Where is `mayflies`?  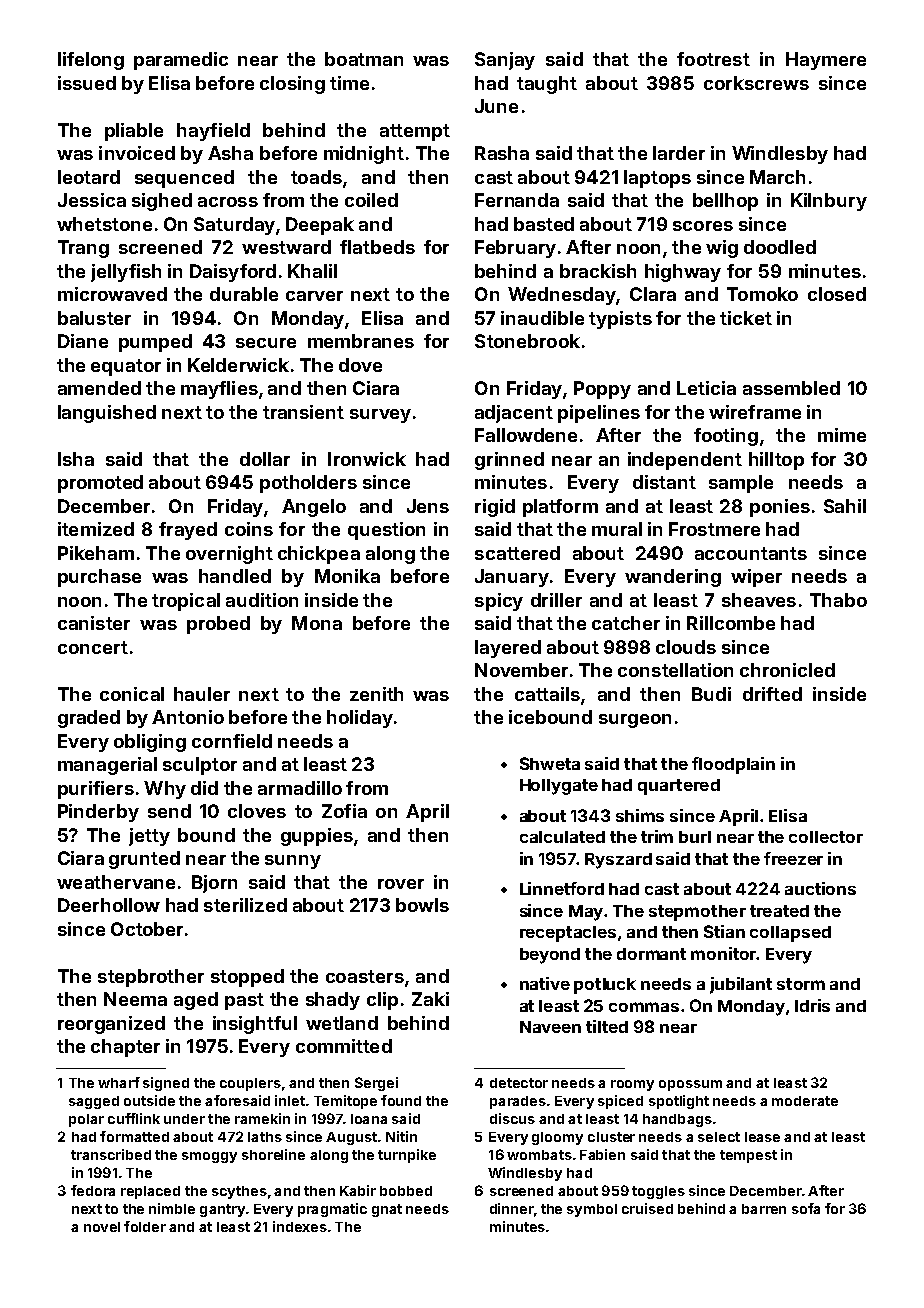
mayflies is located at coordinates (219, 390).
